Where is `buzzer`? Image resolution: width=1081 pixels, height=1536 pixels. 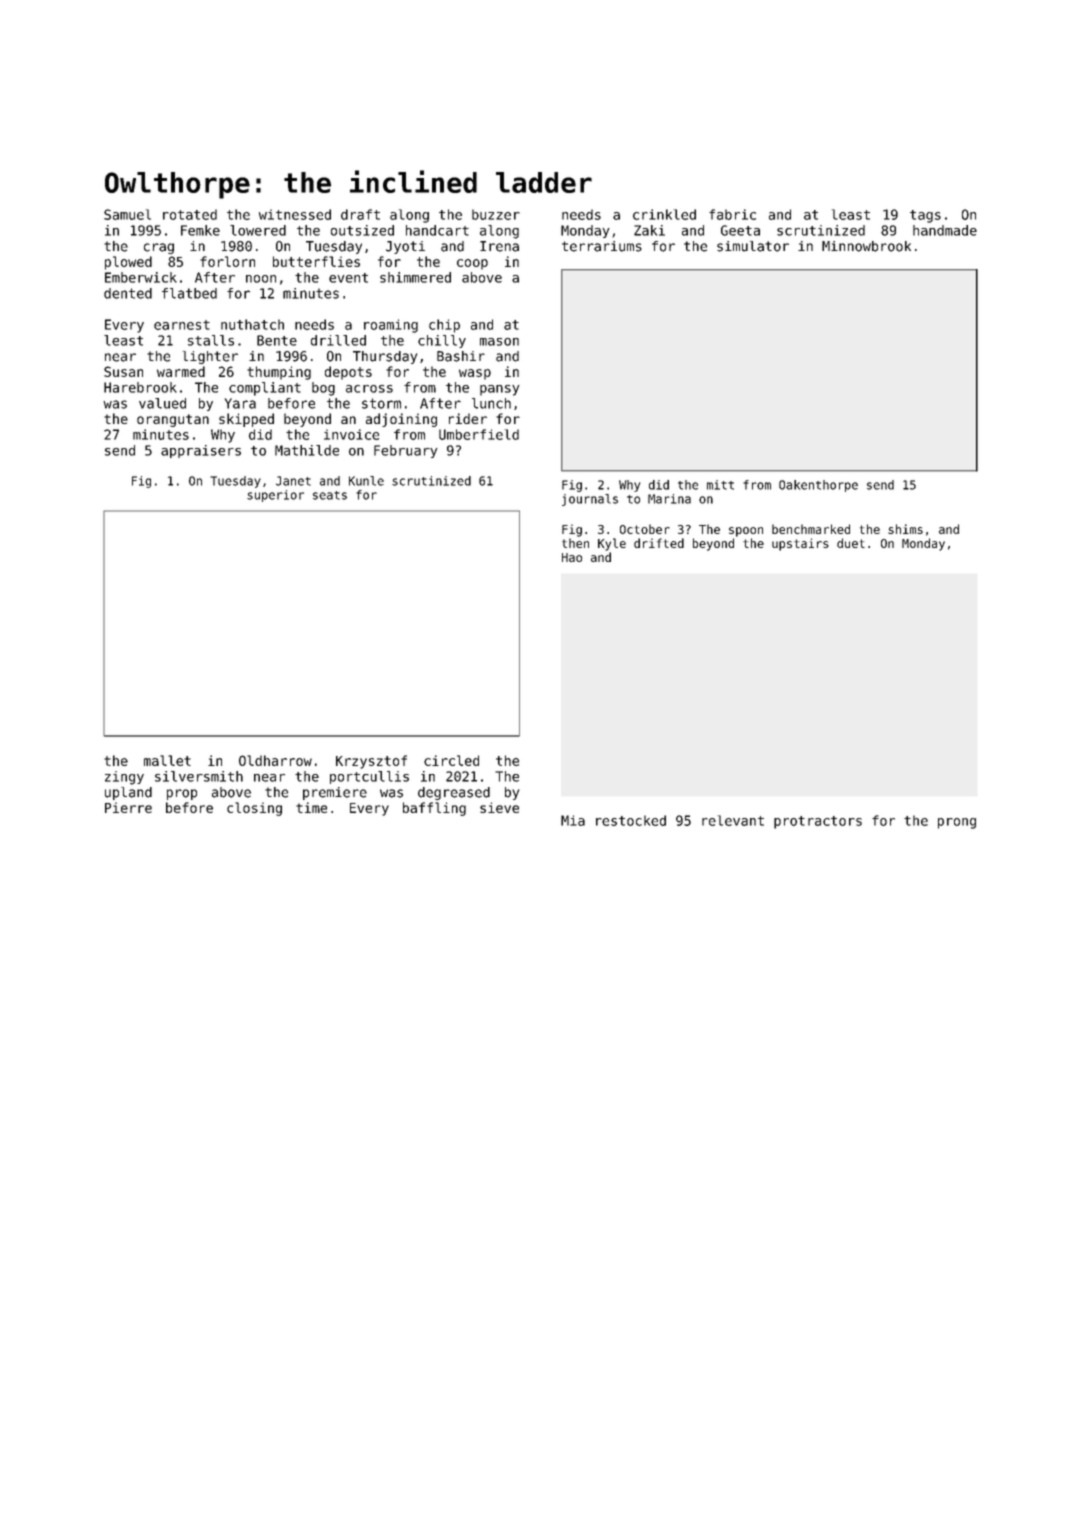 buzzer is located at coordinates (496, 214).
